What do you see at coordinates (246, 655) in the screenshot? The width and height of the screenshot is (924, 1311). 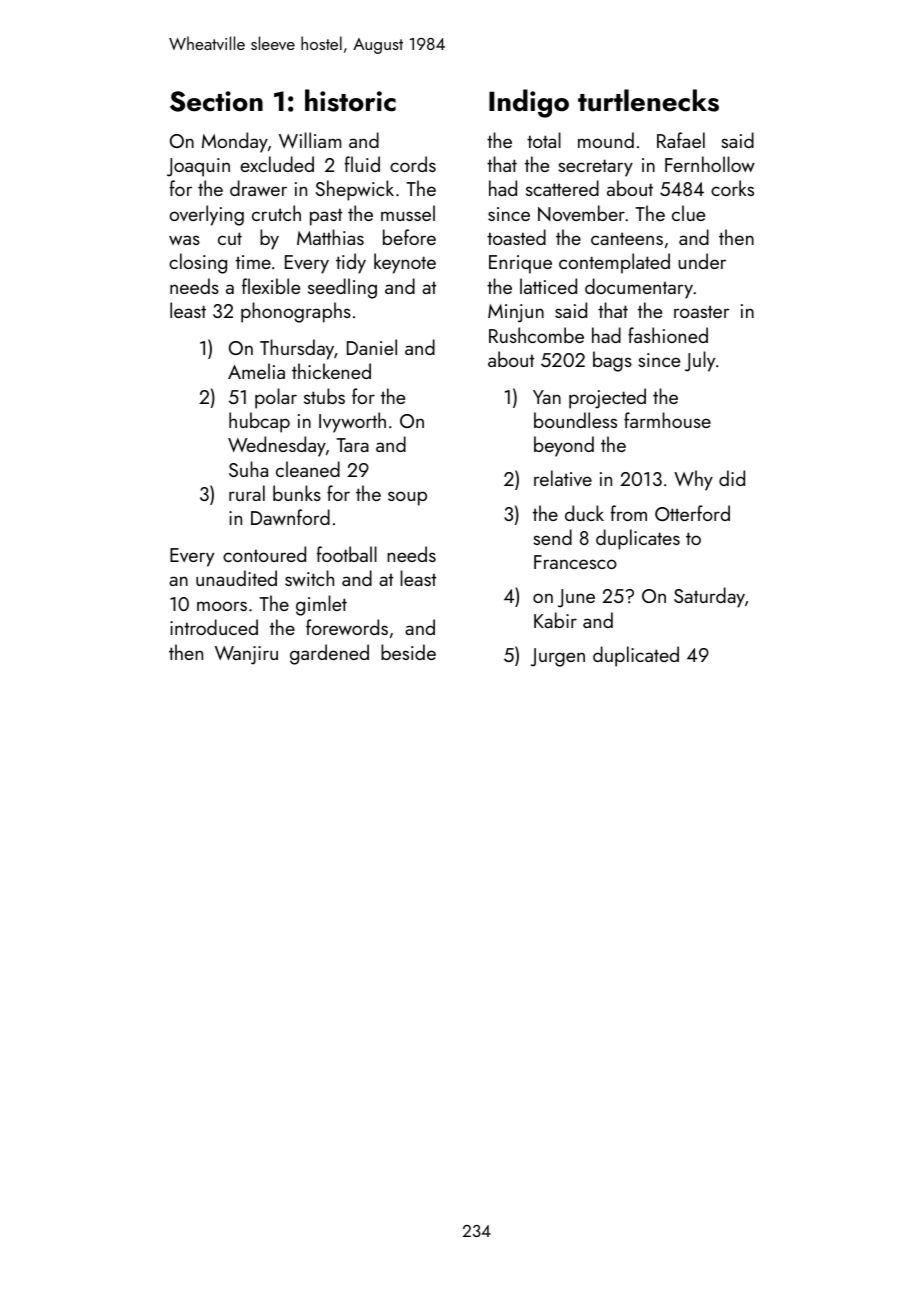 I see `Wanjiru` at bounding box center [246, 655].
